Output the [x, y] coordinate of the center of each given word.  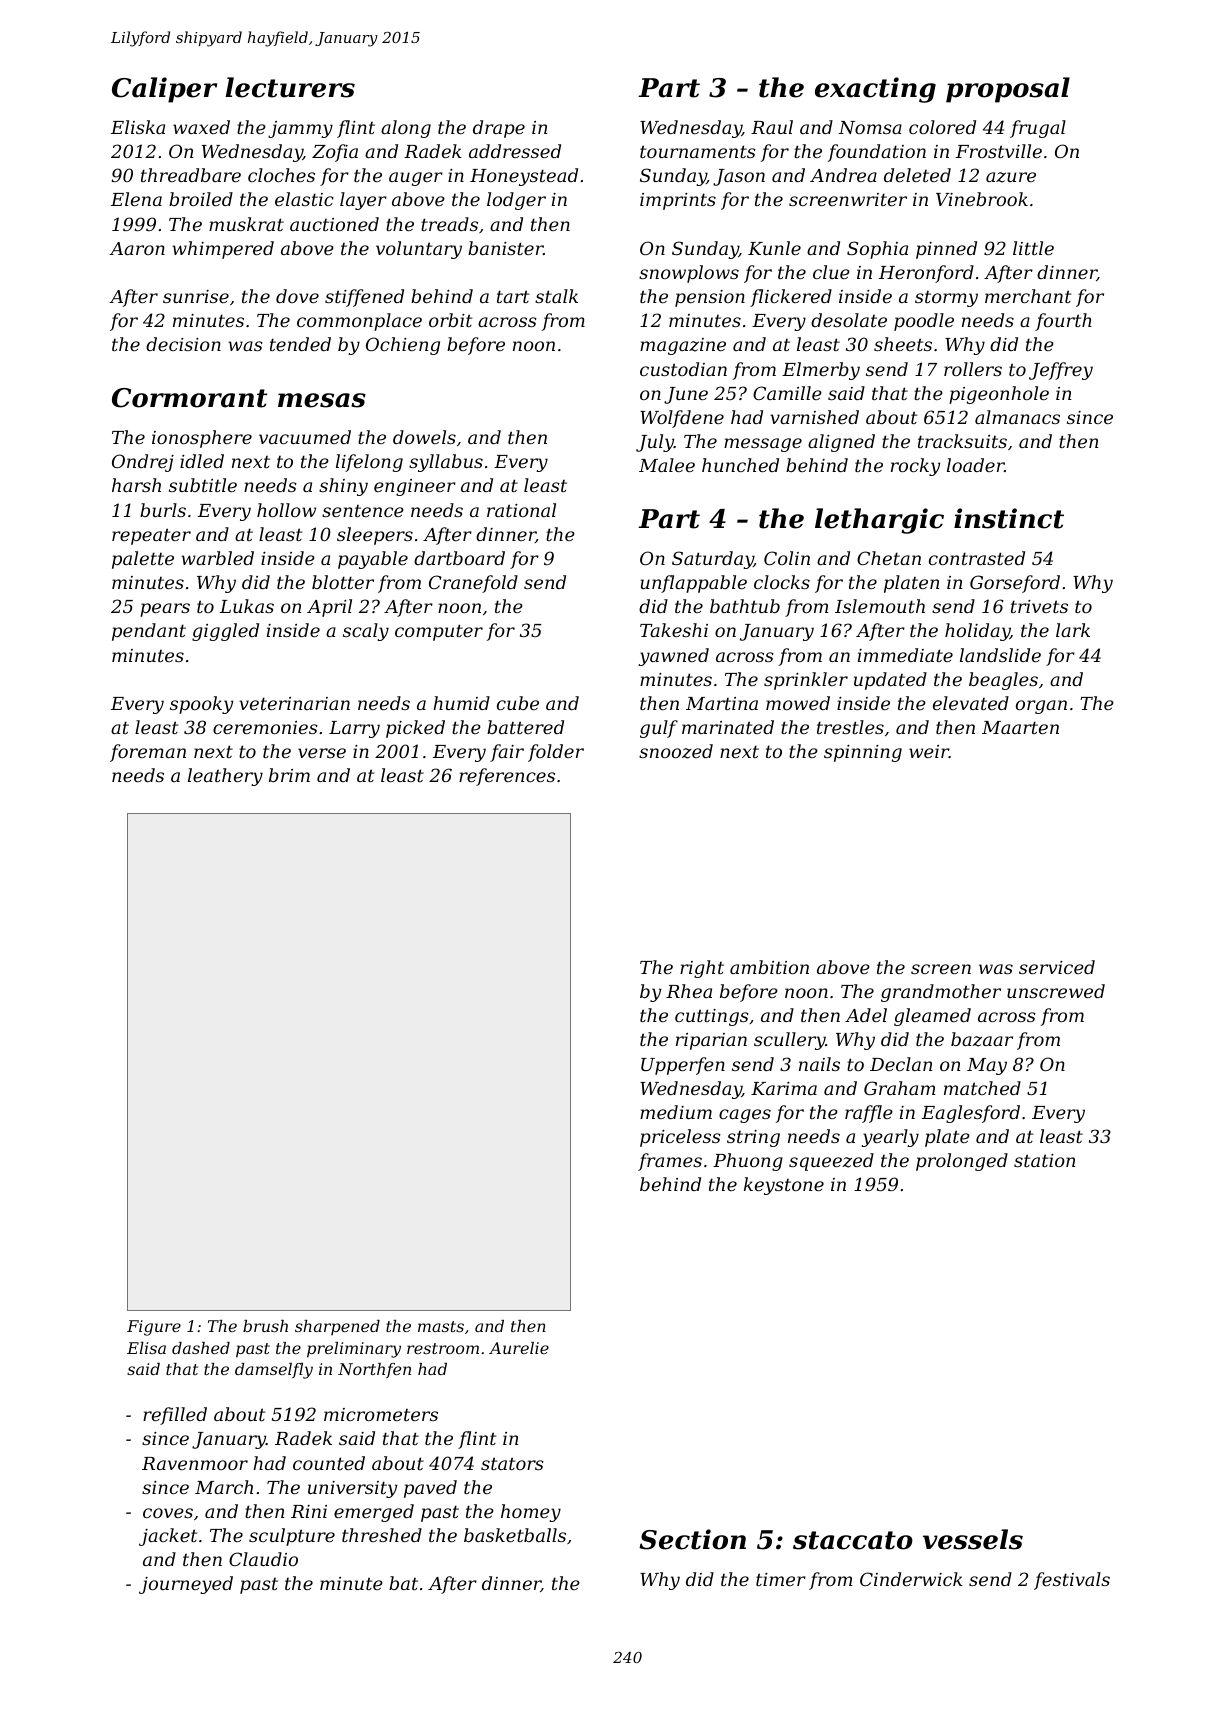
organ [1041, 707]
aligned [841, 443]
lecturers [290, 87]
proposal [1008, 90]
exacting [875, 90]
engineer [415, 487]
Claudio [263, 1559]
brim [289, 775]
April [329, 608]
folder [556, 753]
